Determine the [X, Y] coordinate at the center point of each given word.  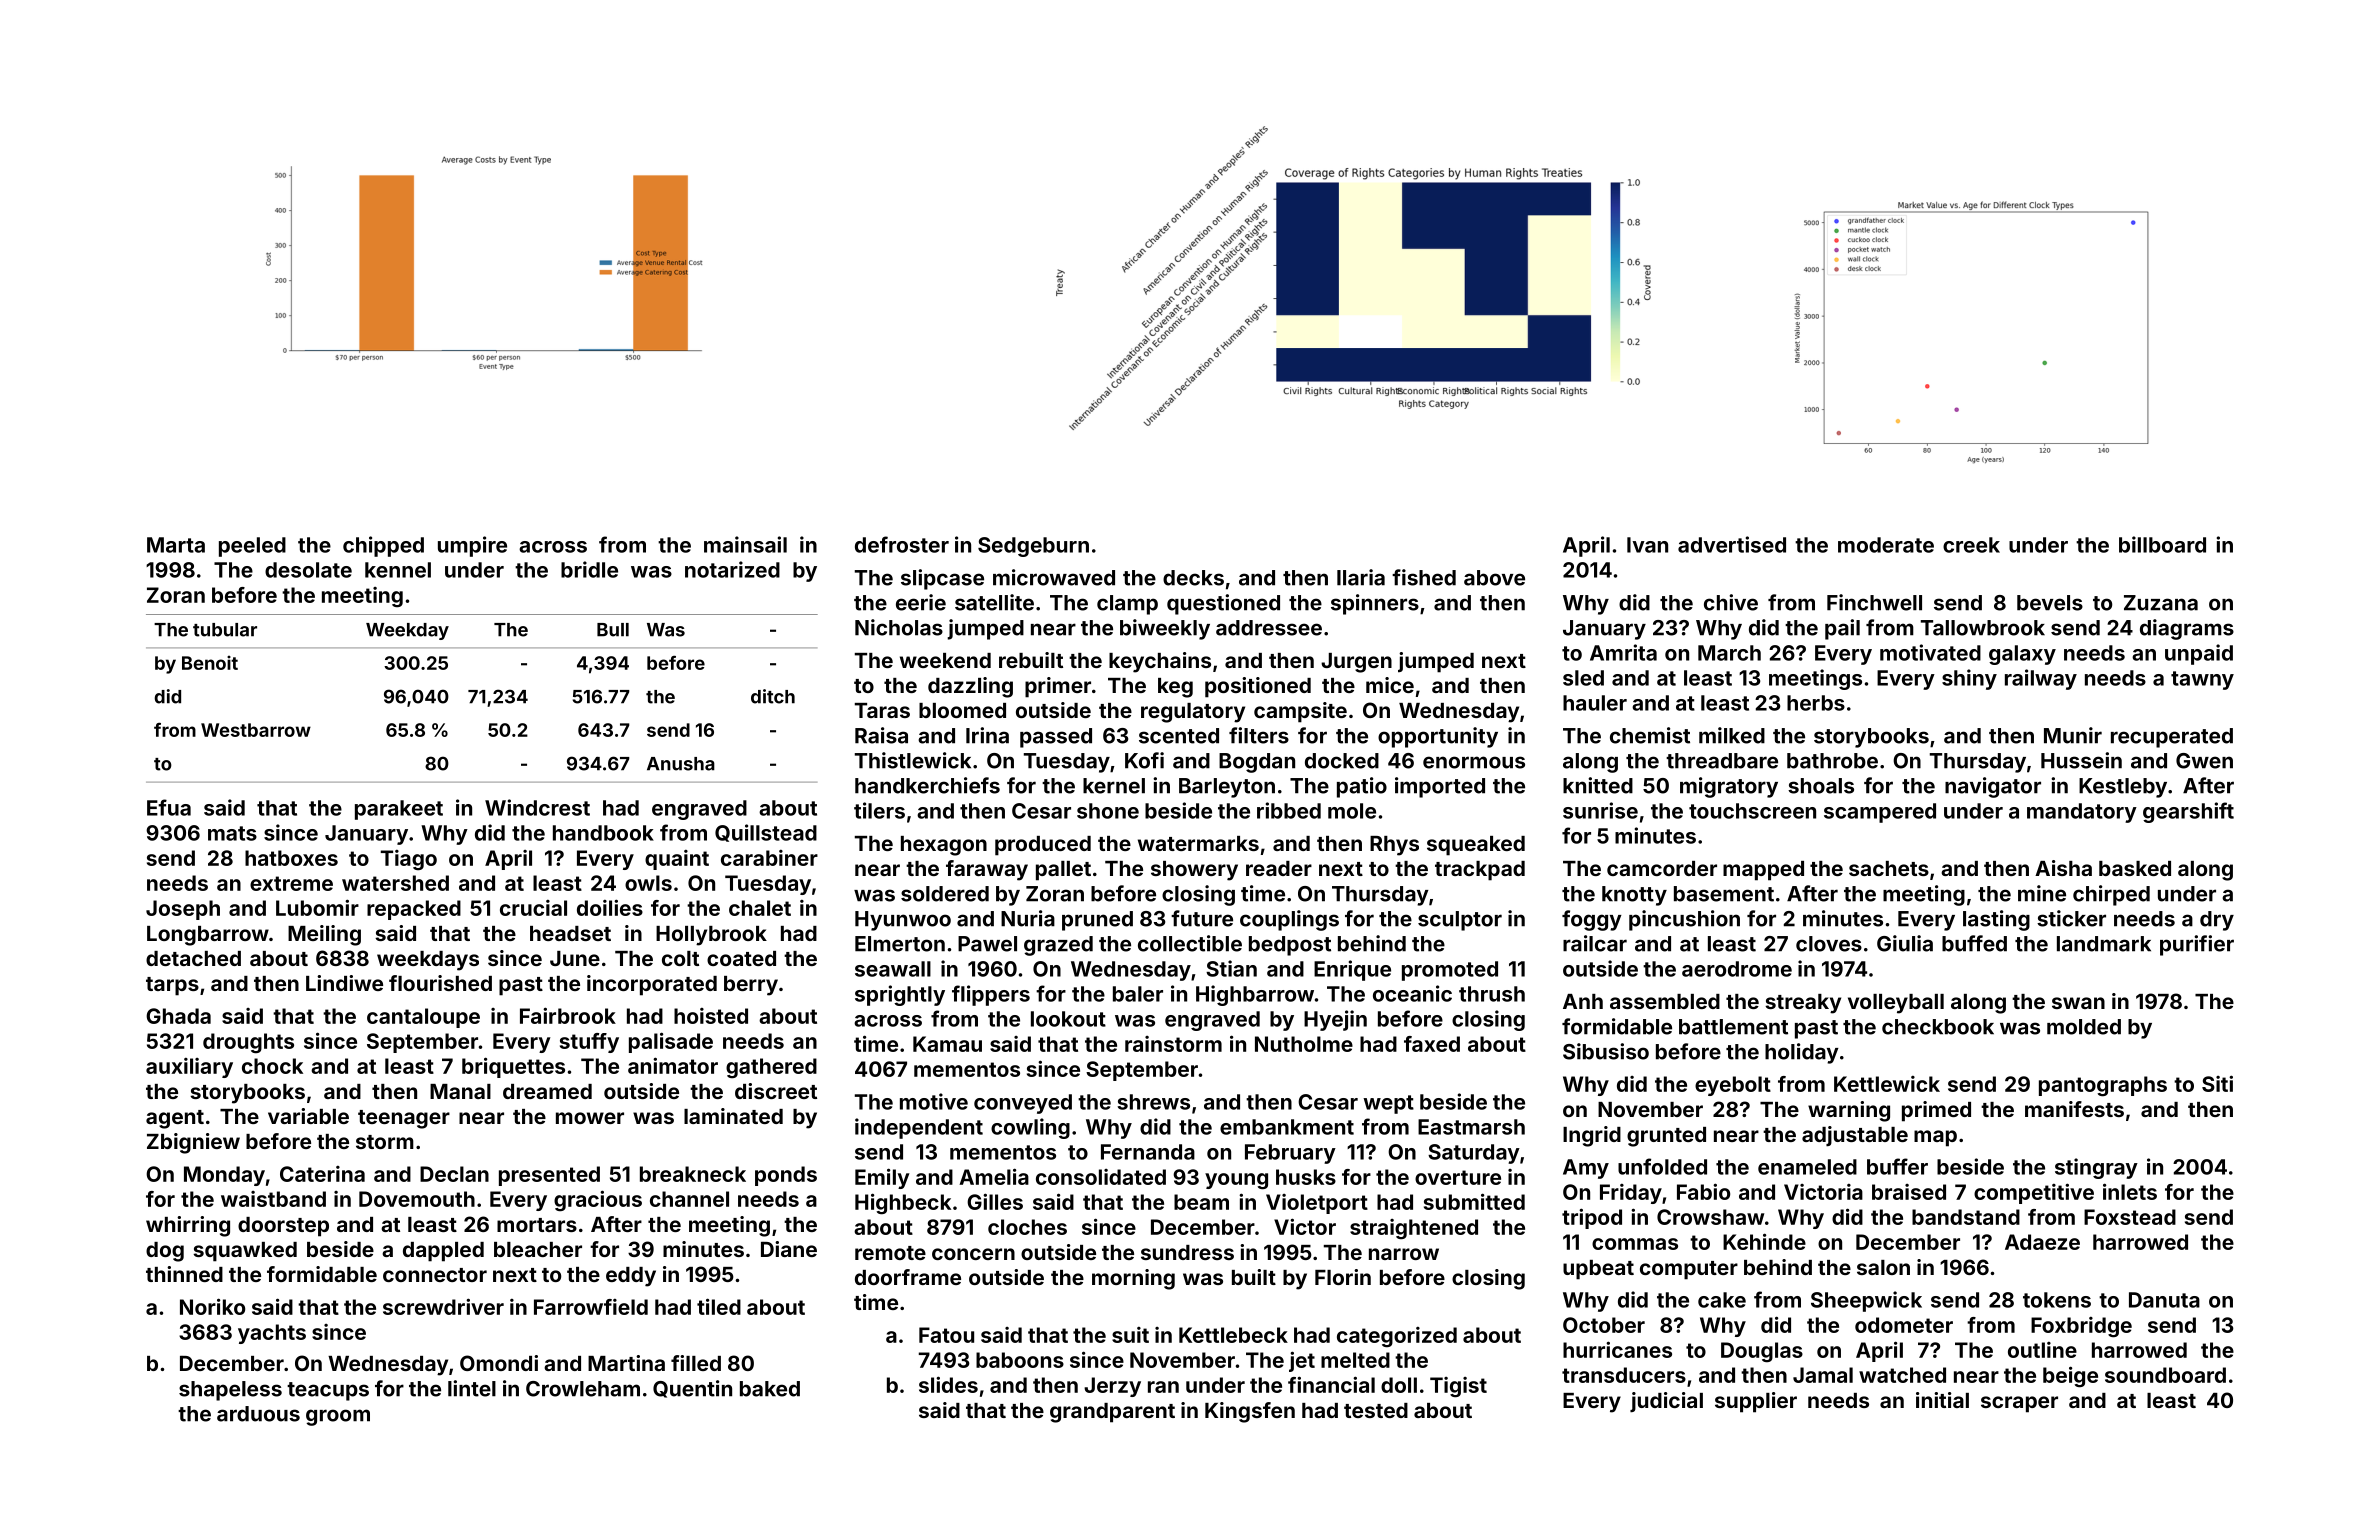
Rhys [1394, 846]
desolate [308, 570]
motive [934, 1101]
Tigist [1458, 1387]
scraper [2019, 1404]
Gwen [2204, 761]
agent [175, 1119]
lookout [1068, 1019]
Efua [169, 807]
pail [1842, 629]
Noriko [212, 1306]
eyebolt [1733, 1086]
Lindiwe [344, 983]
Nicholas [899, 627]
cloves [1829, 944]
